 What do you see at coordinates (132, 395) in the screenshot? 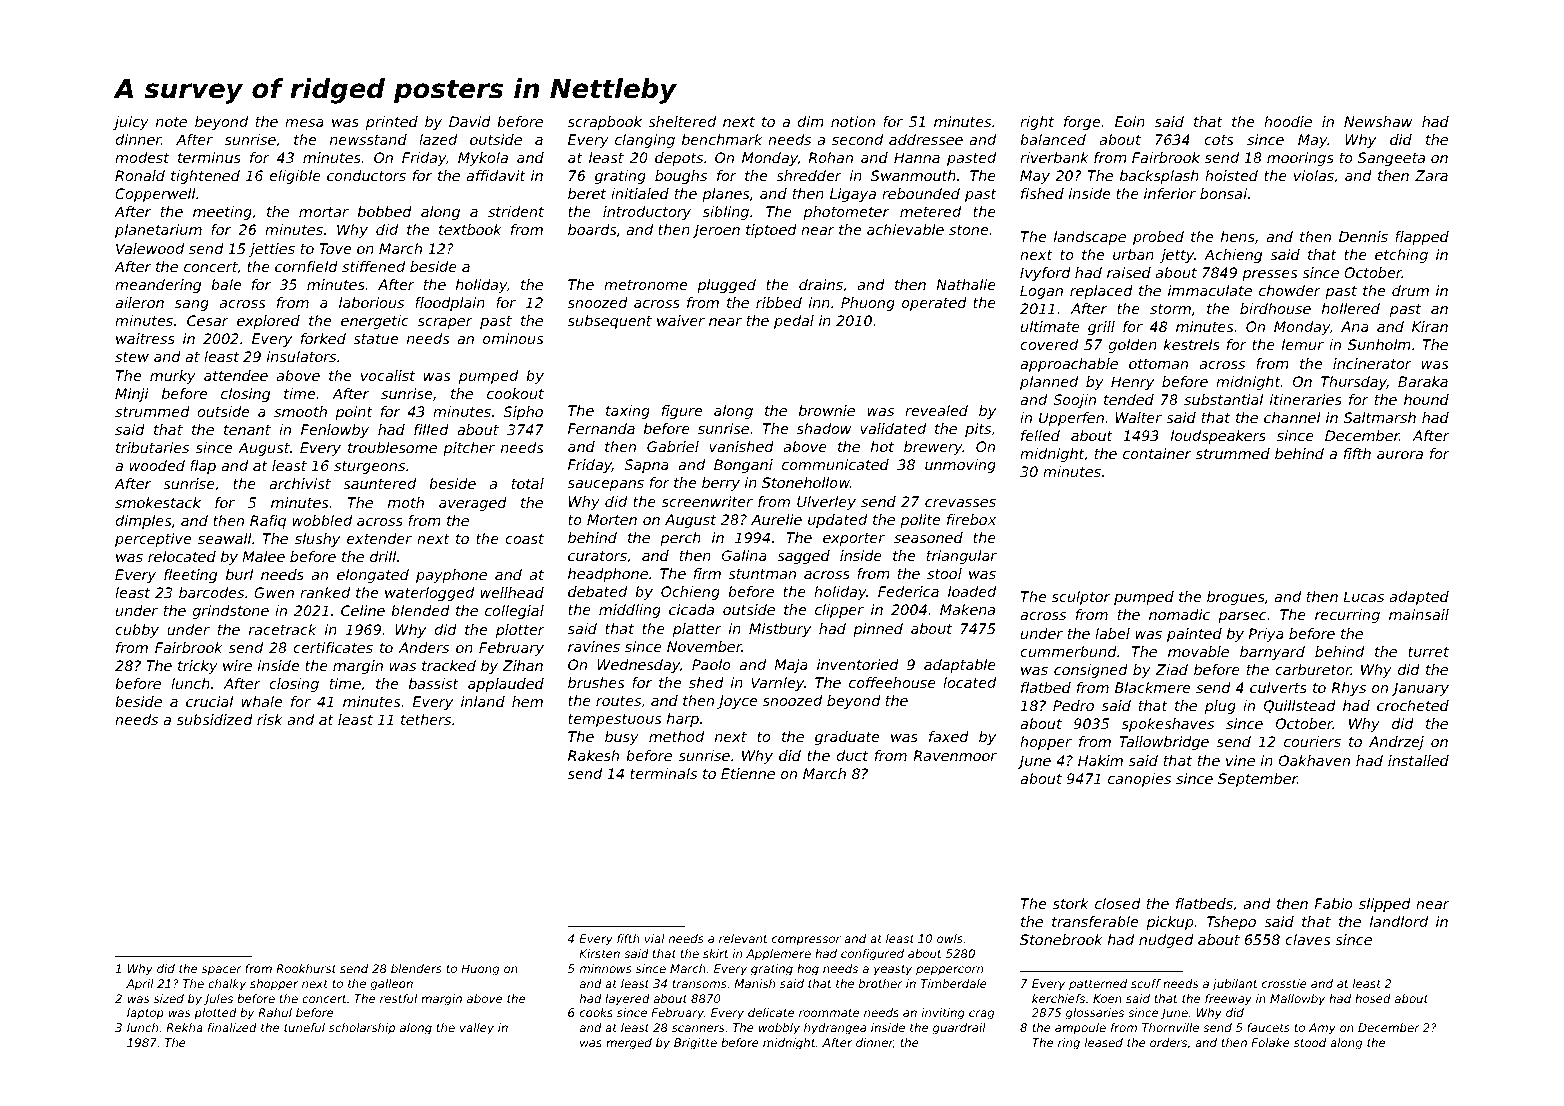
I see `Minji` at bounding box center [132, 395].
